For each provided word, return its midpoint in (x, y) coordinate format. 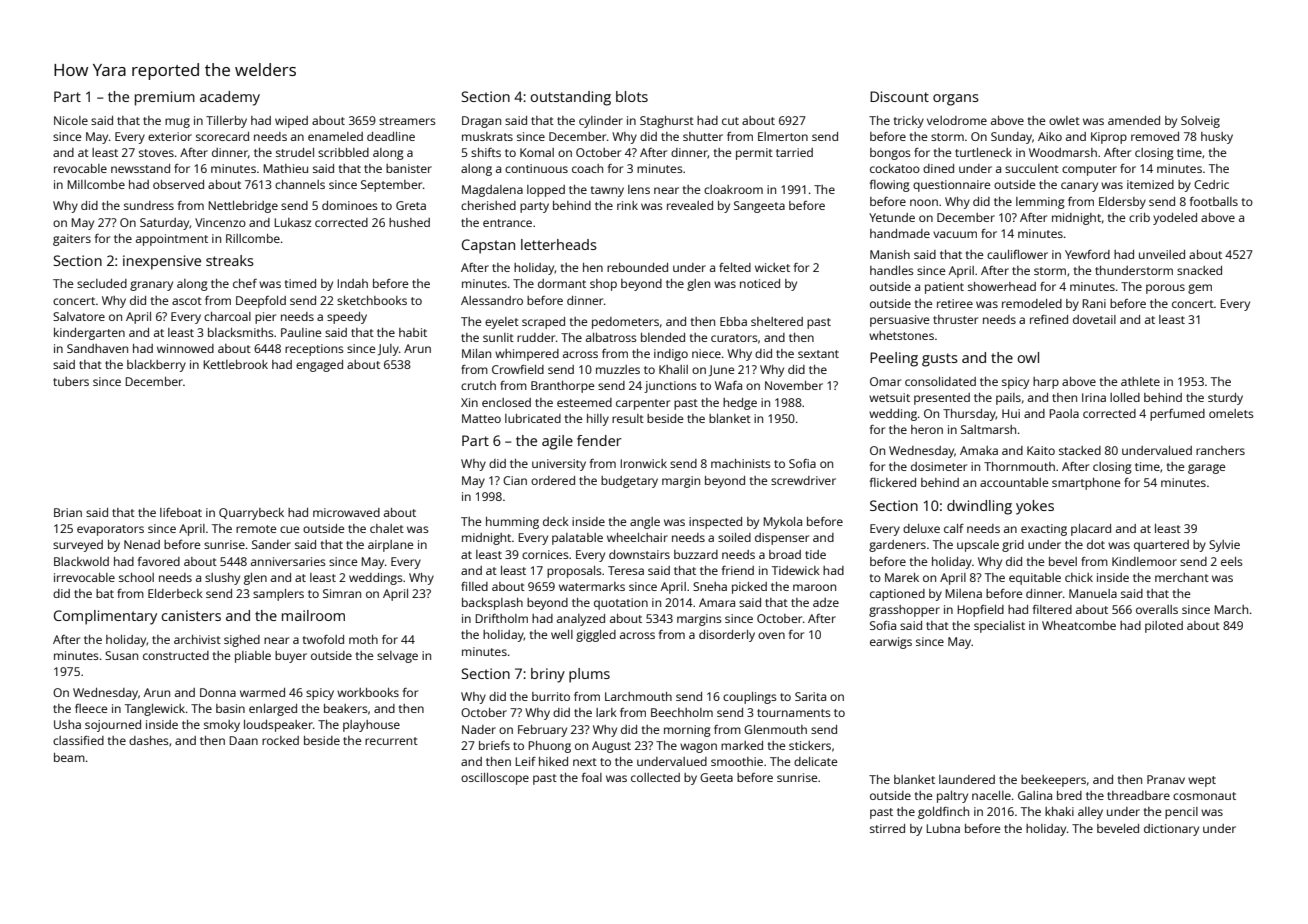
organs (956, 100)
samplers (278, 595)
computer (1089, 170)
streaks (230, 260)
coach (587, 168)
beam (69, 757)
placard (1091, 530)
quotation (621, 604)
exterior (170, 136)
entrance (507, 223)
